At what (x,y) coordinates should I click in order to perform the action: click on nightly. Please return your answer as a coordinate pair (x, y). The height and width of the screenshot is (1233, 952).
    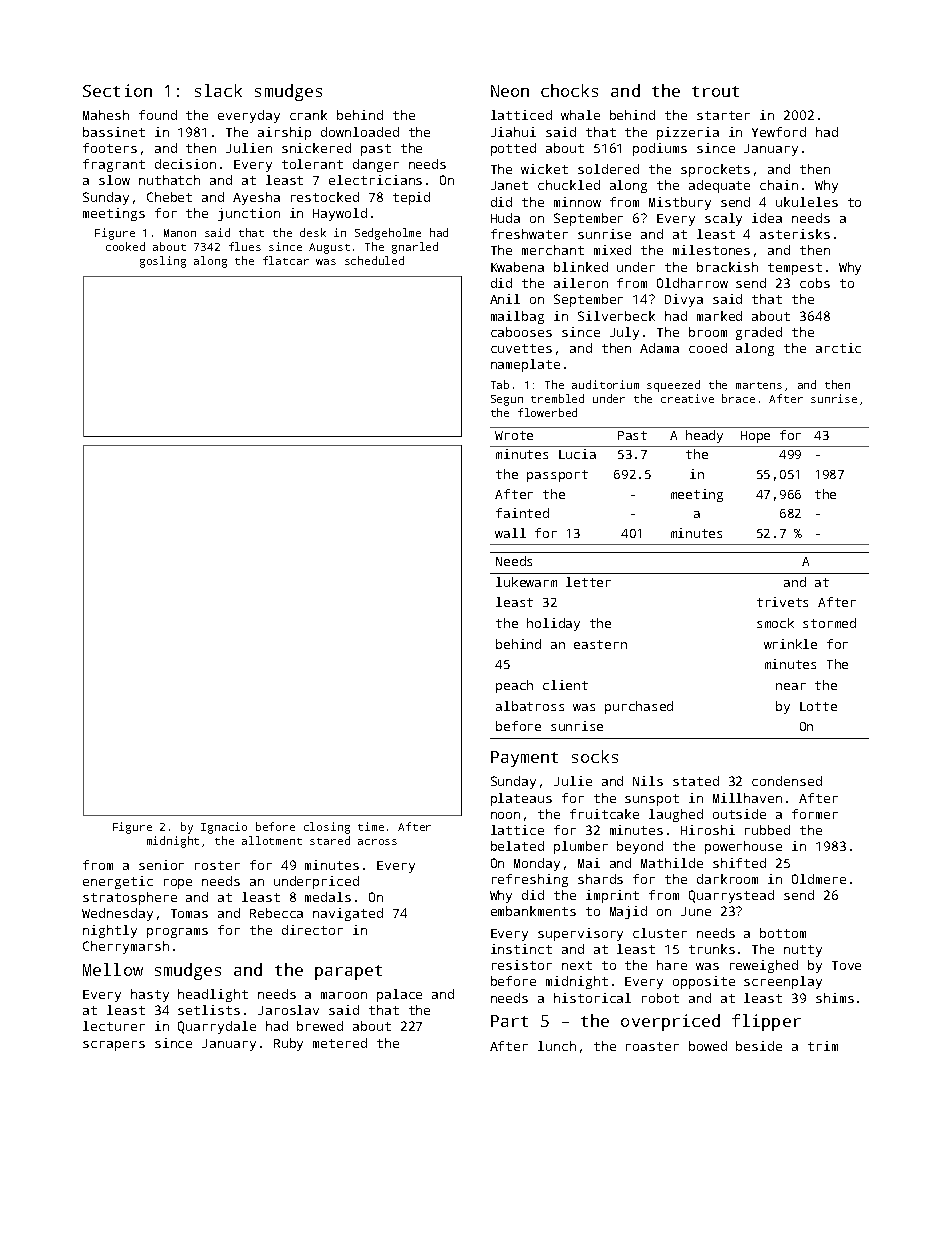
    Looking at the image, I should click on (110, 931).
